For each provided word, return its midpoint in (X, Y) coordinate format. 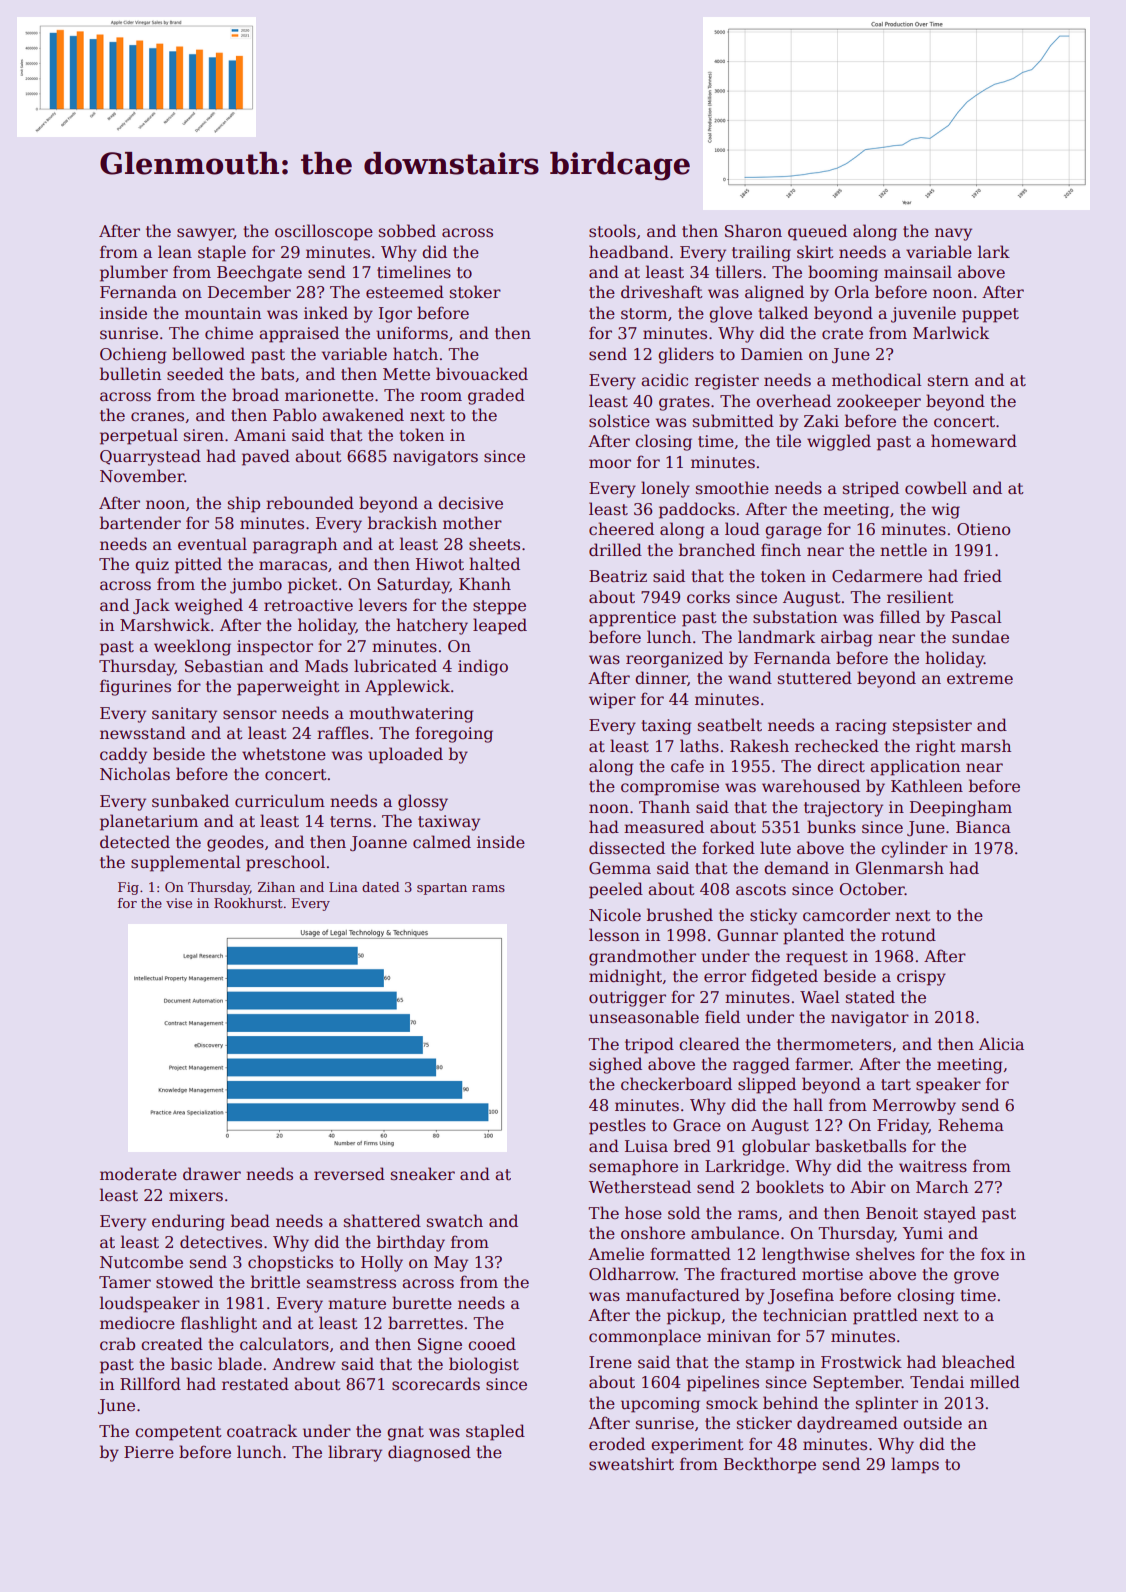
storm (644, 314)
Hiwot (440, 564)
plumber (134, 273)
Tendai (937, 1382)
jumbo (256, 585)
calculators (284, 1344)
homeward (974, 440)
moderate (138, 1174)
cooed (492, 1344)
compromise (670, 788)
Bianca (983, 827)
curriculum (280, 801)
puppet (990, 315)
